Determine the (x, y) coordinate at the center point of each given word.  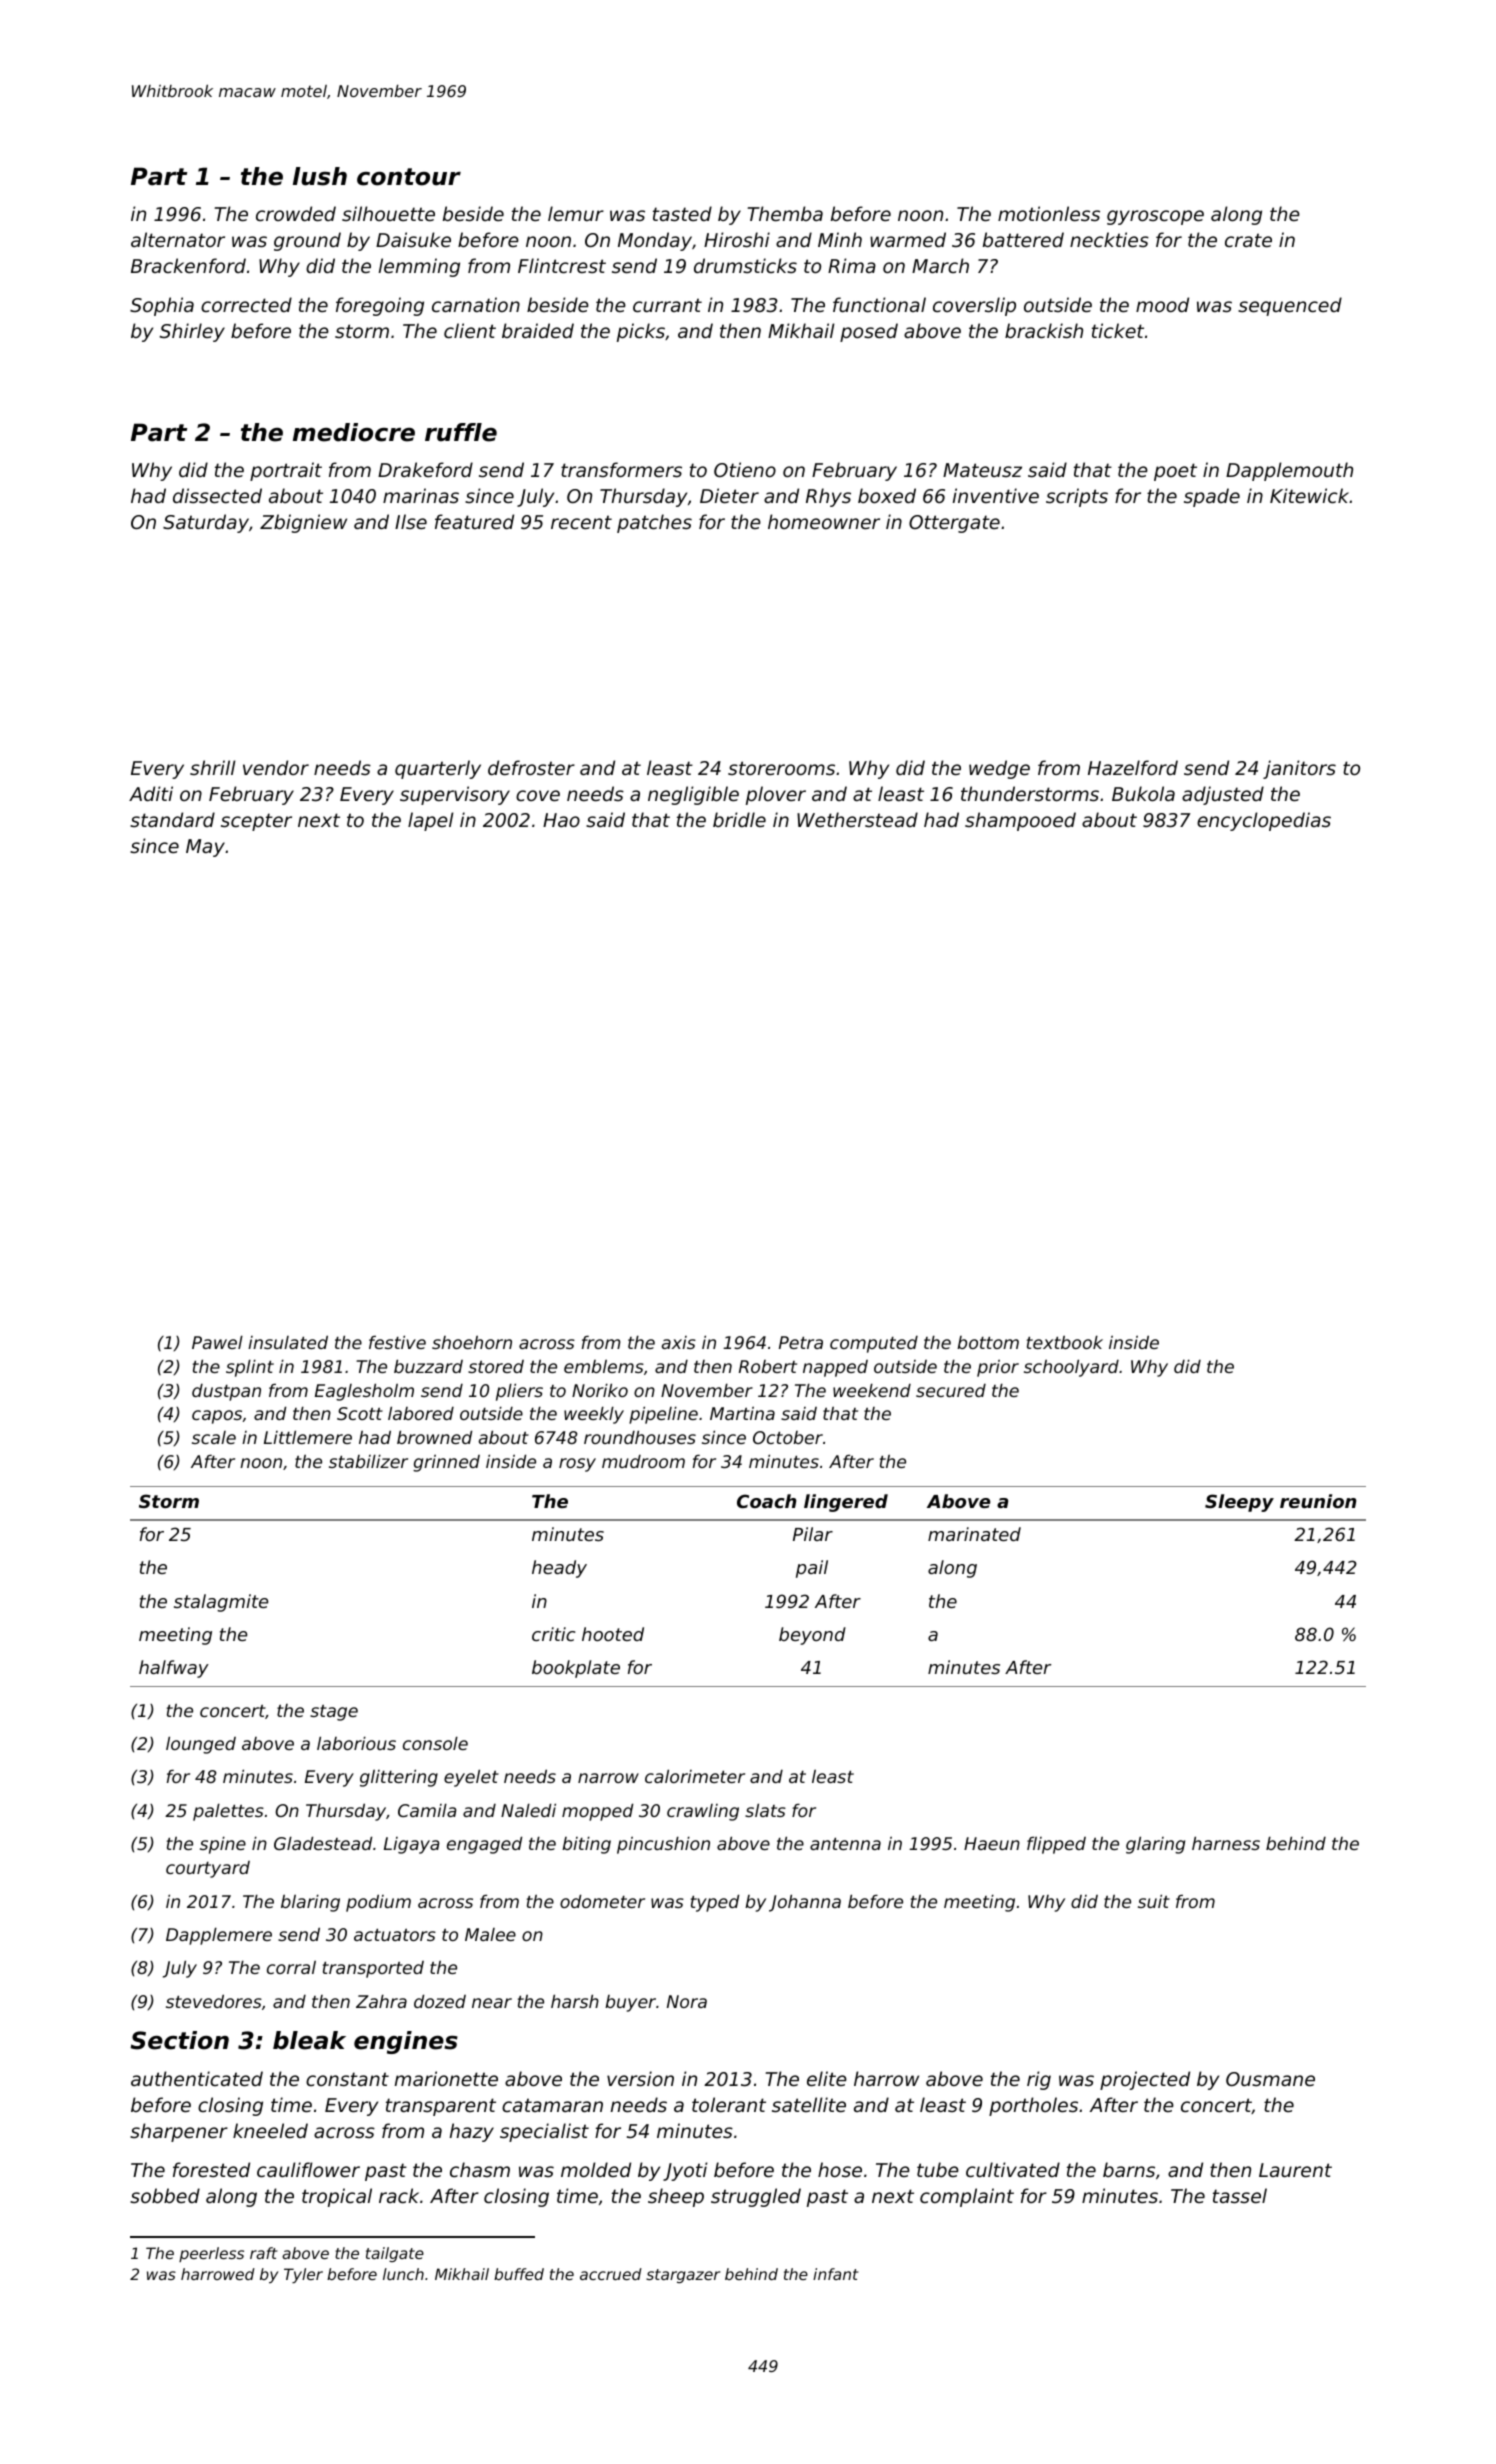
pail (812, 1569)
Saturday (206, 523)
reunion (1318, 1501)
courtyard (208, 1869)
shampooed (1020, 821)
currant (667, 305)
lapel (430, 821)
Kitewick (1310, 495)
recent (581, 522)
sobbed (165, 2195)
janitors (1299, 769)
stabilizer (368, 1461)
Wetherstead (857, 819)
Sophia (162, 306)
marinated (974, 1534)
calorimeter (695, 1776)
